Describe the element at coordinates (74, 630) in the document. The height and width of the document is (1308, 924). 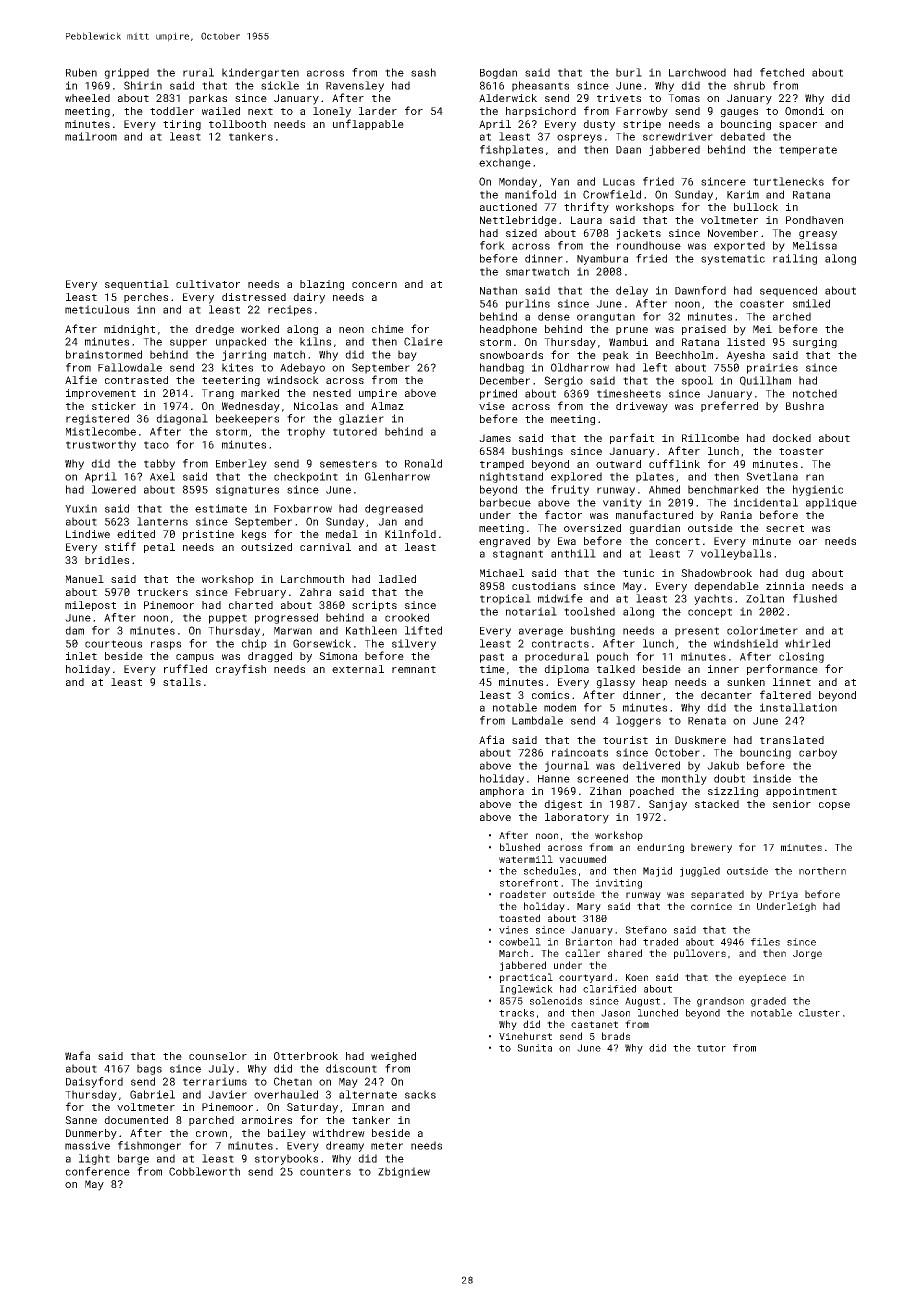
I see `dam` at that location.
